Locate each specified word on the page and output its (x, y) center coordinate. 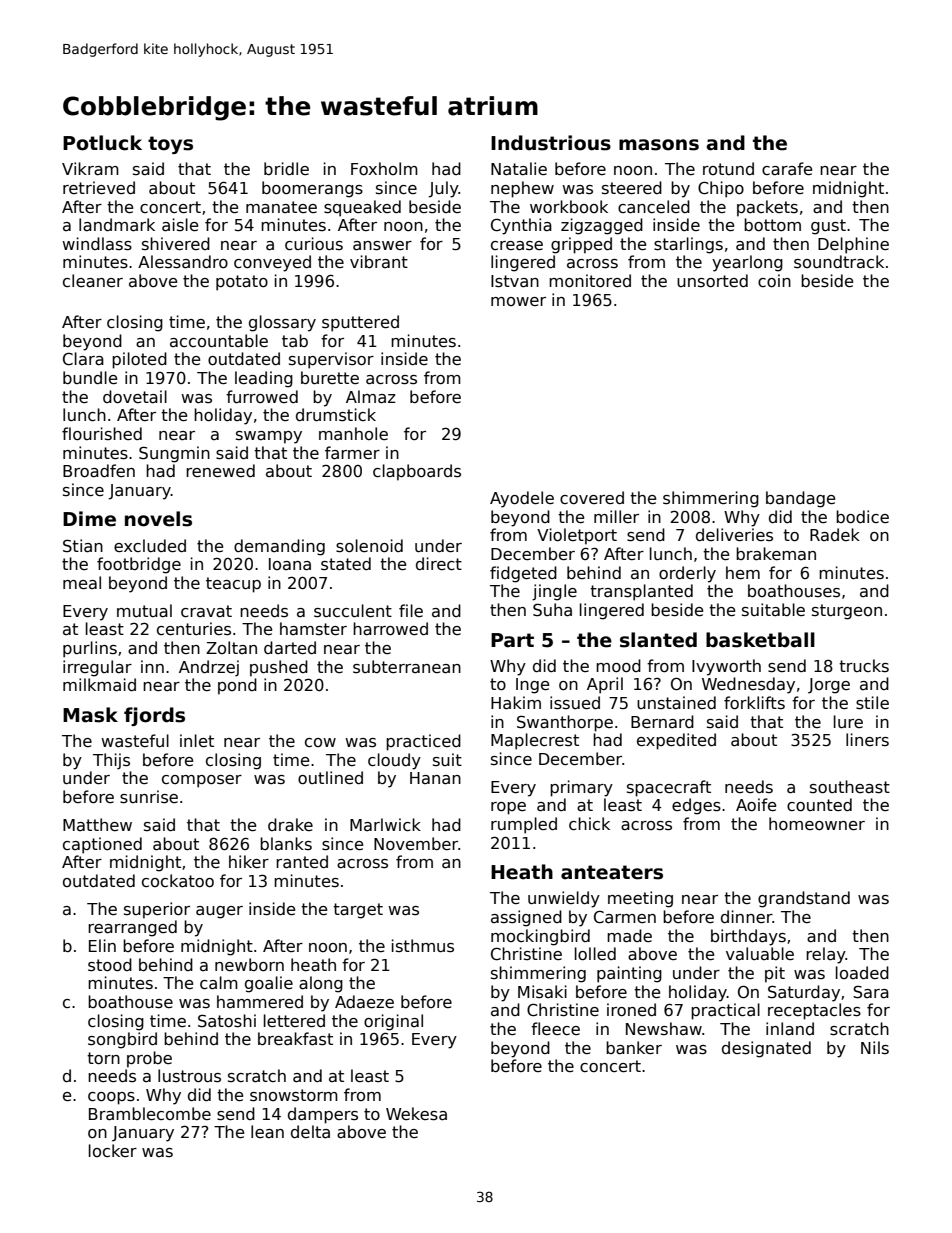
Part (512, 640)
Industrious (551, 143)
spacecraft (669, 788)
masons (659, 145)
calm (219, 983)
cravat (206, 611)
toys (170, 145)
